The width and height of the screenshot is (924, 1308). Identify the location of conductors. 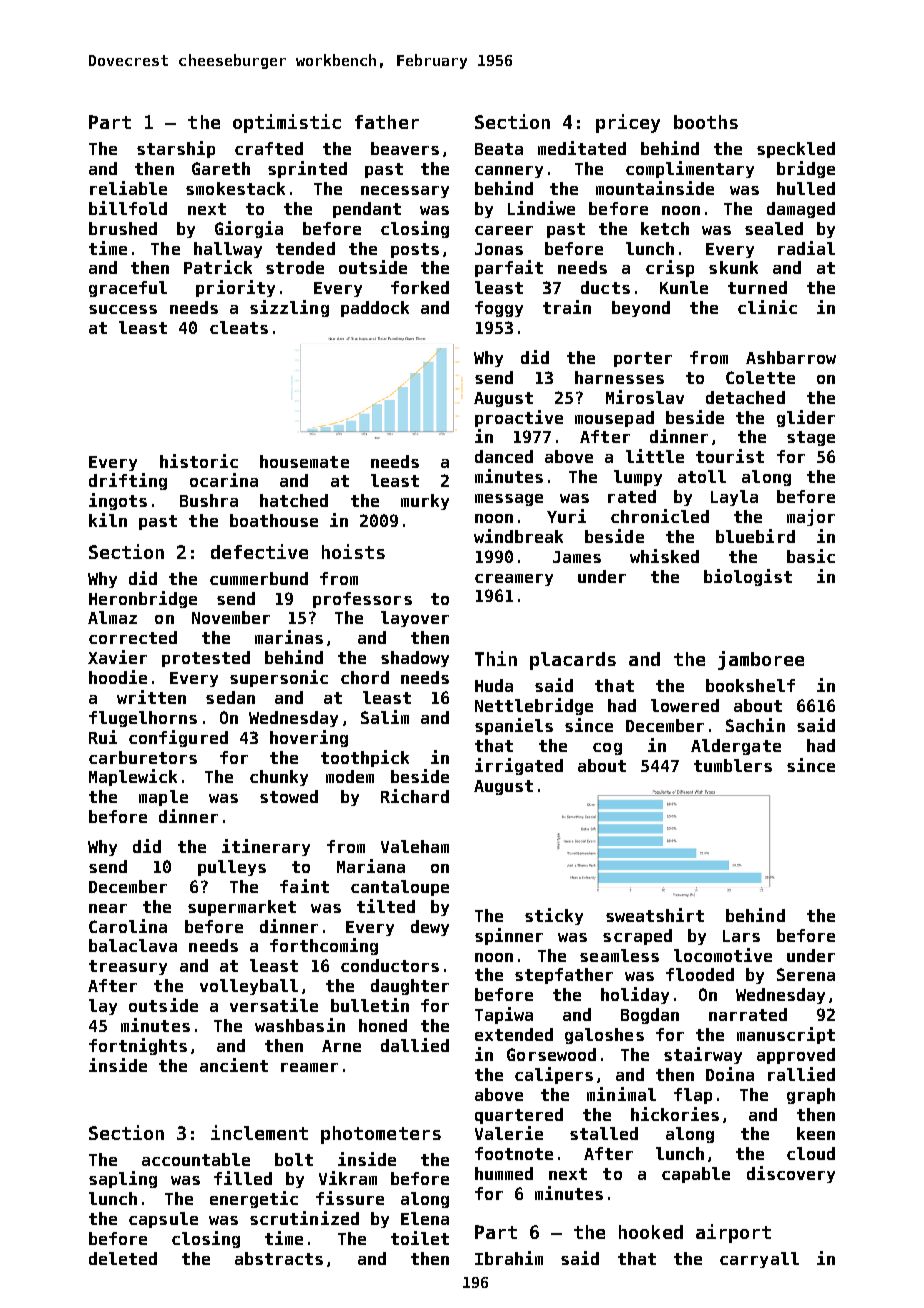
(390, 965).
